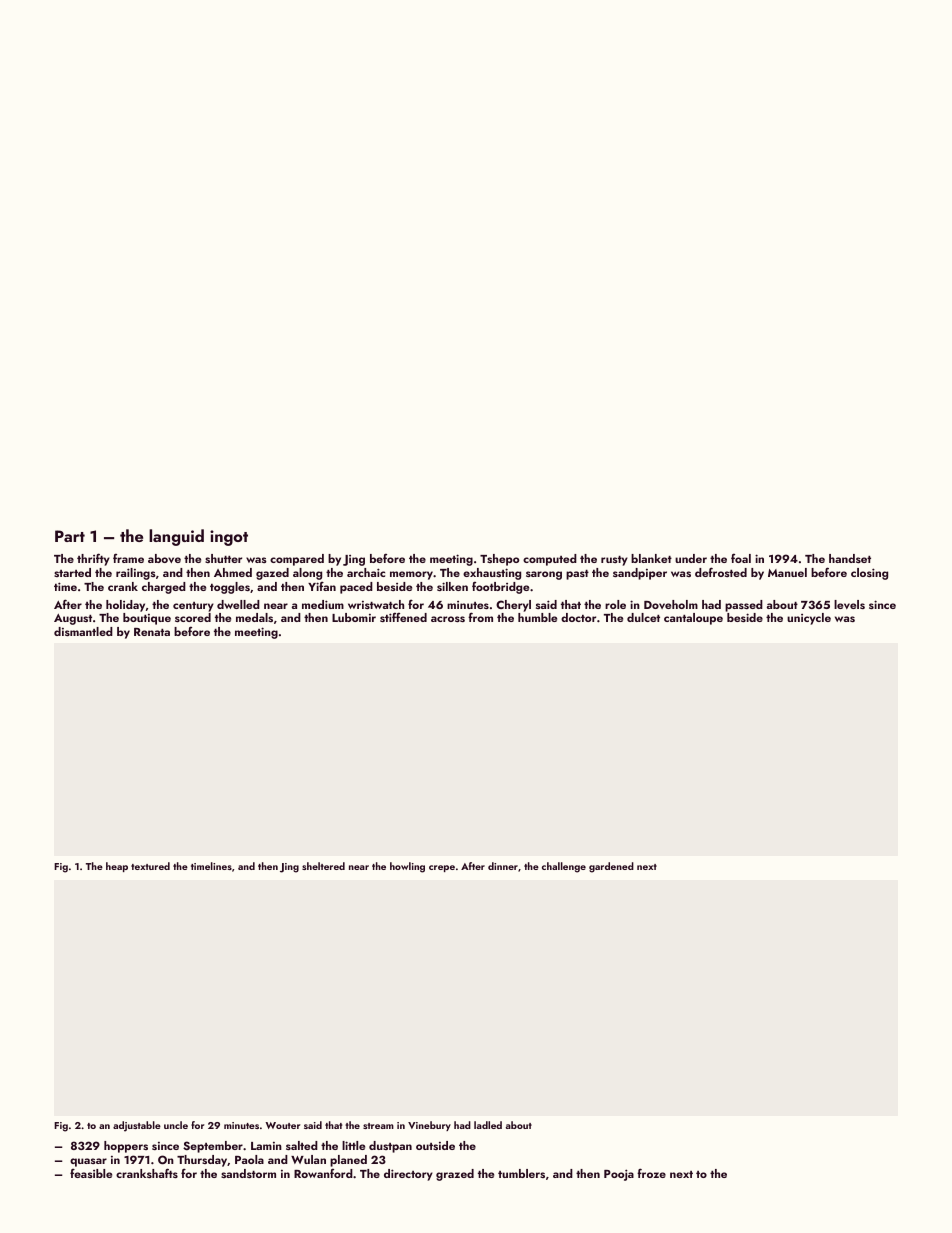 The width and height of the document is (952, 1233). What do you see at coordinates (448, 619) in the document?
I see `across` at bounding box center [448, 619].
